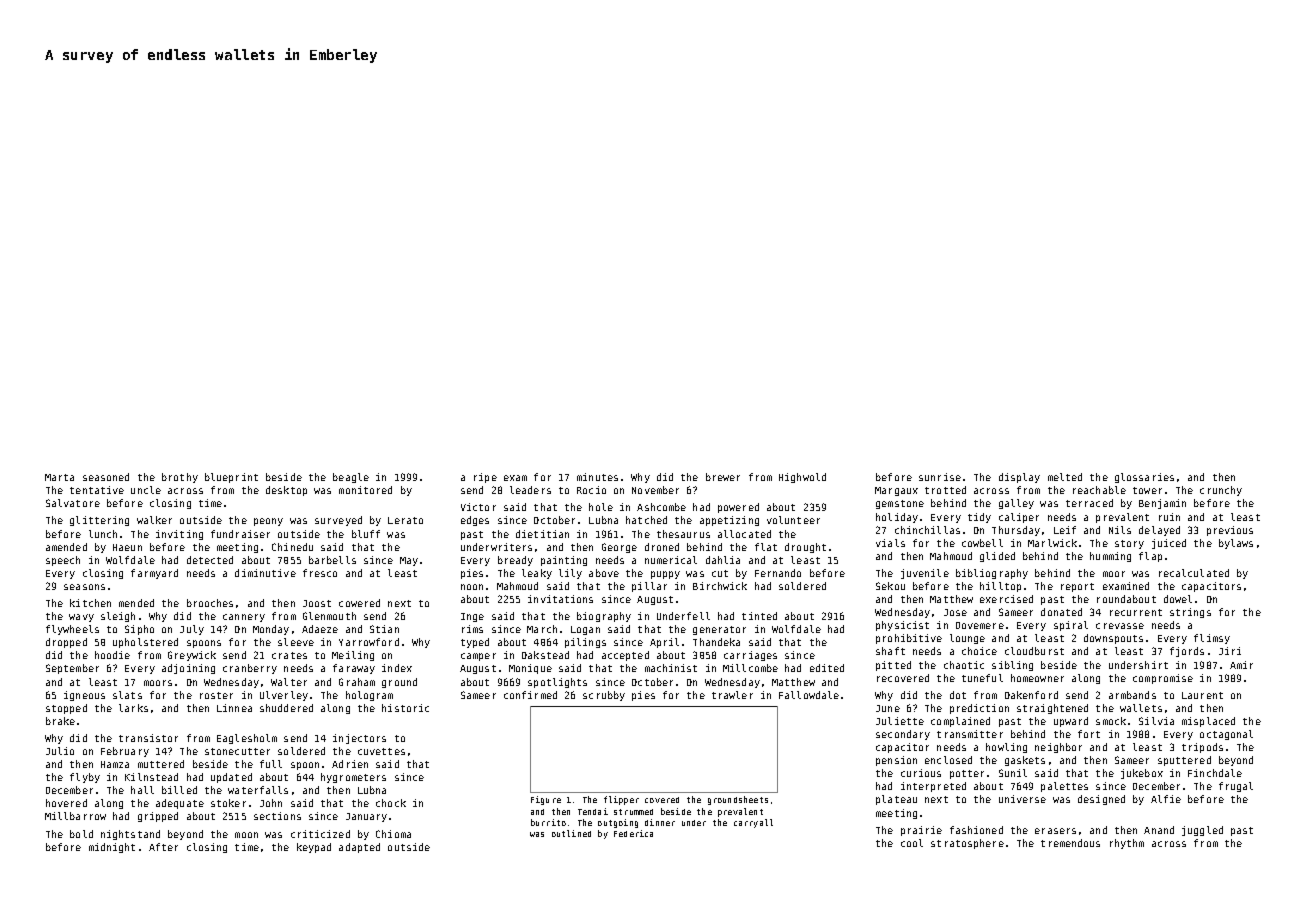 Image resolution: width=1308 pixels, height=924 pixels. What do you see at coordinates (997, 557) in the screenshot?
I see `glided` at bounding box center [997, 557].
